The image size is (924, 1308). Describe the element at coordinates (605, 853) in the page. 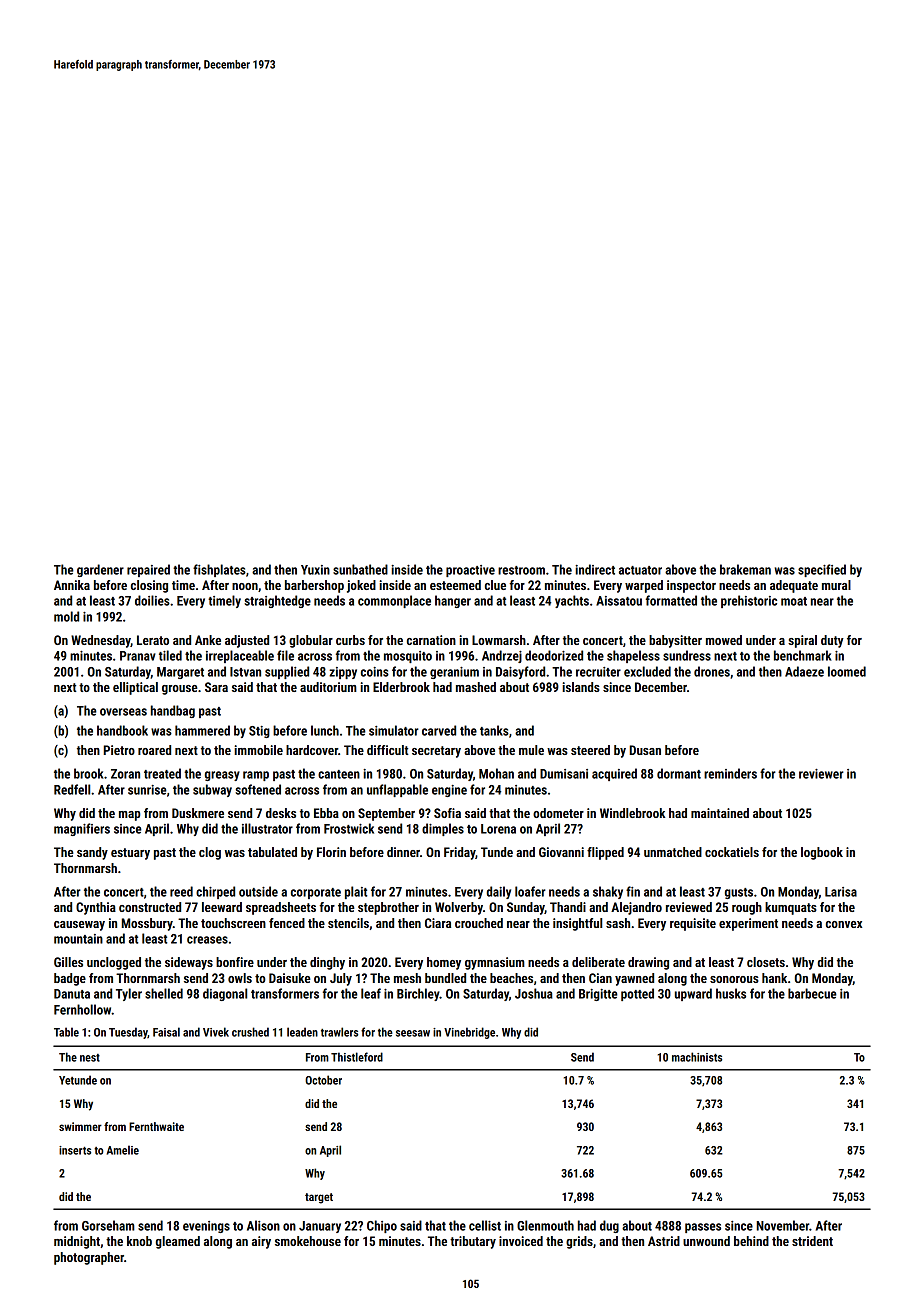

I see `flipped` at that location.
